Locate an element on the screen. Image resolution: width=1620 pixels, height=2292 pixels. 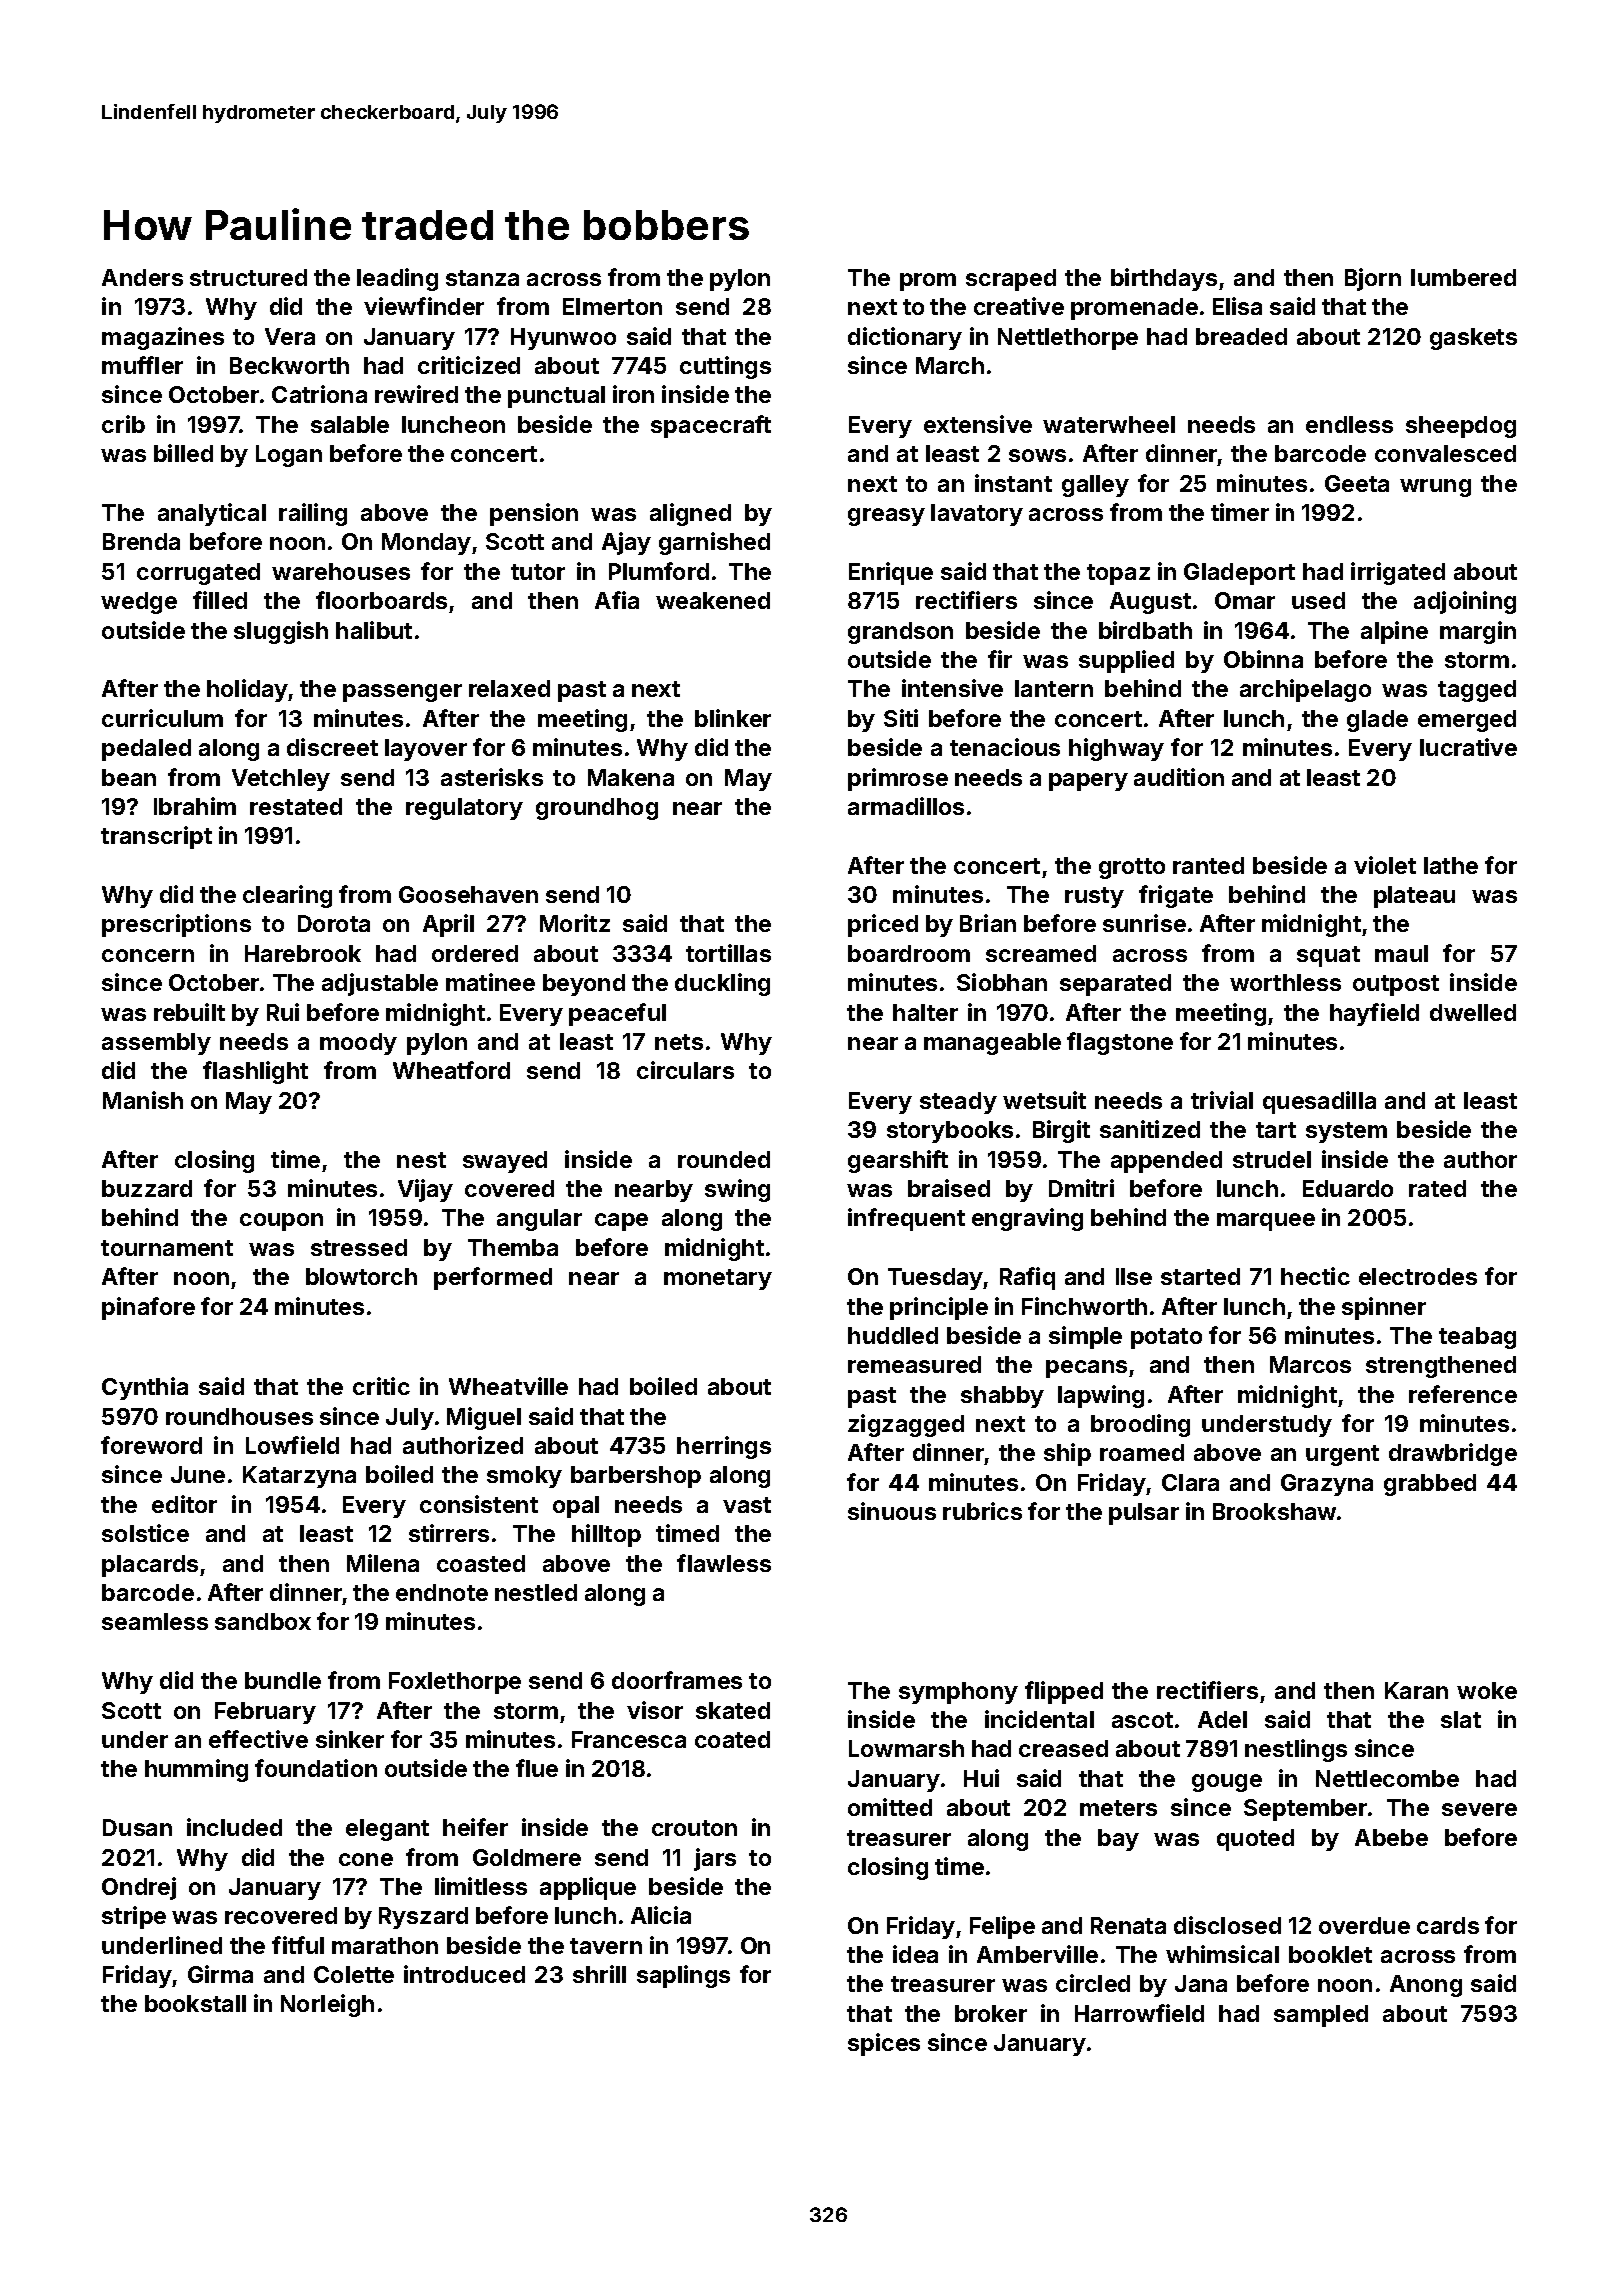
rewired is located at coordinates (416, 394).
